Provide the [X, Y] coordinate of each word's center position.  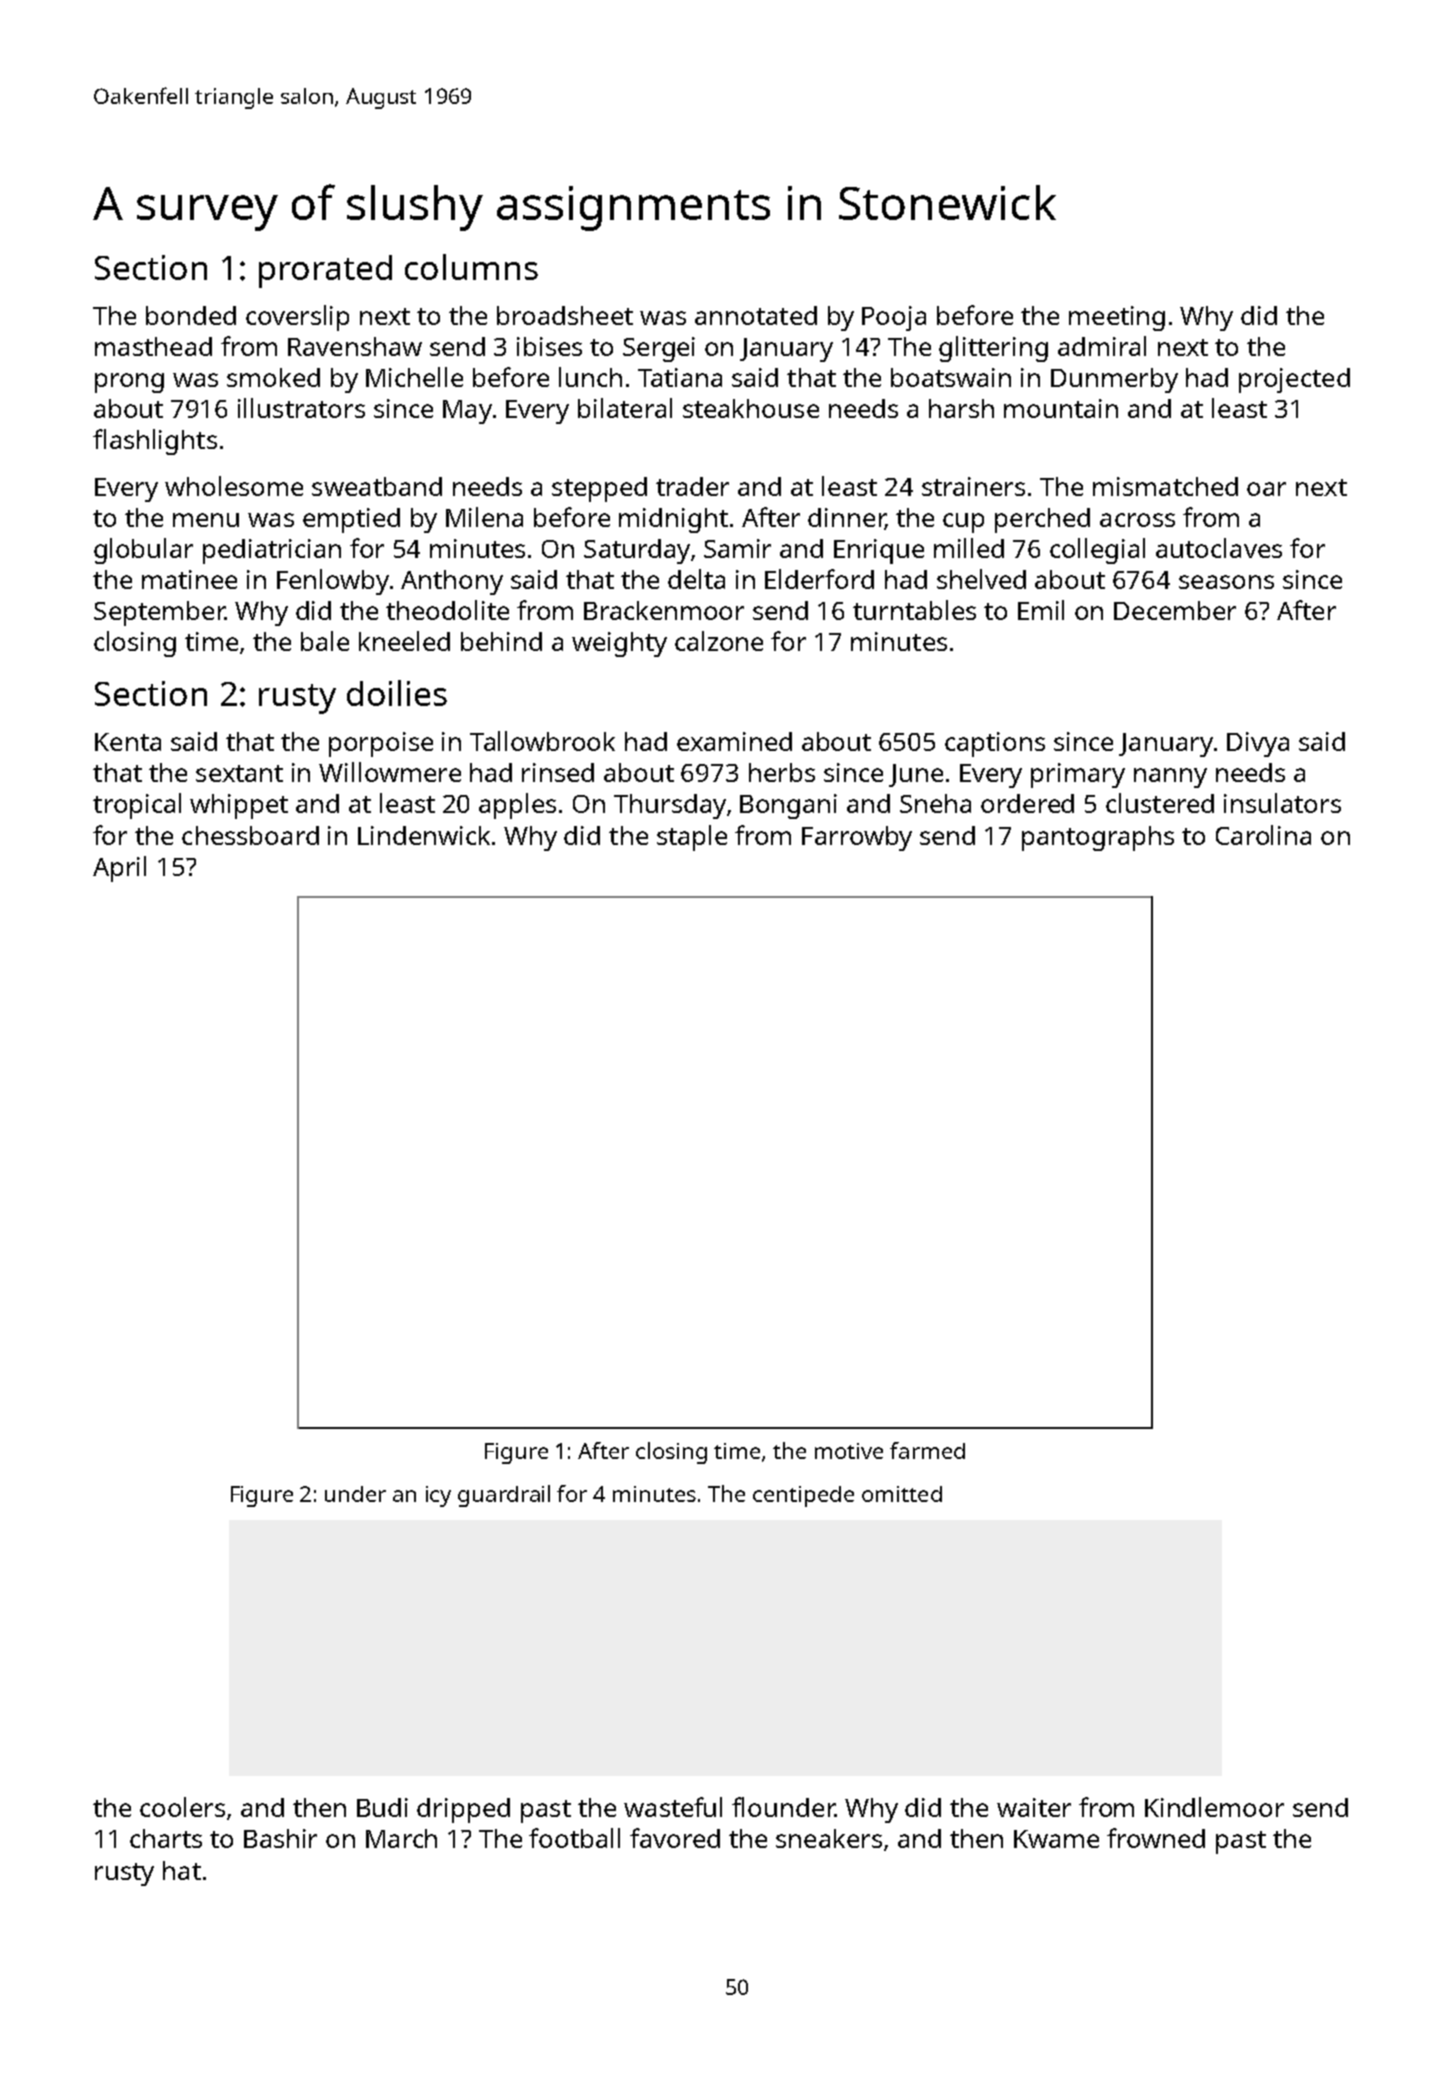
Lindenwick [424, 835]
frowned [1156, 1838]
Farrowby [857, 838]
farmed [927, 1450]
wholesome [234, 486]
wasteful [673, 1807]
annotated [756, 315]
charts [166, 1838]
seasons [1226, 582]
